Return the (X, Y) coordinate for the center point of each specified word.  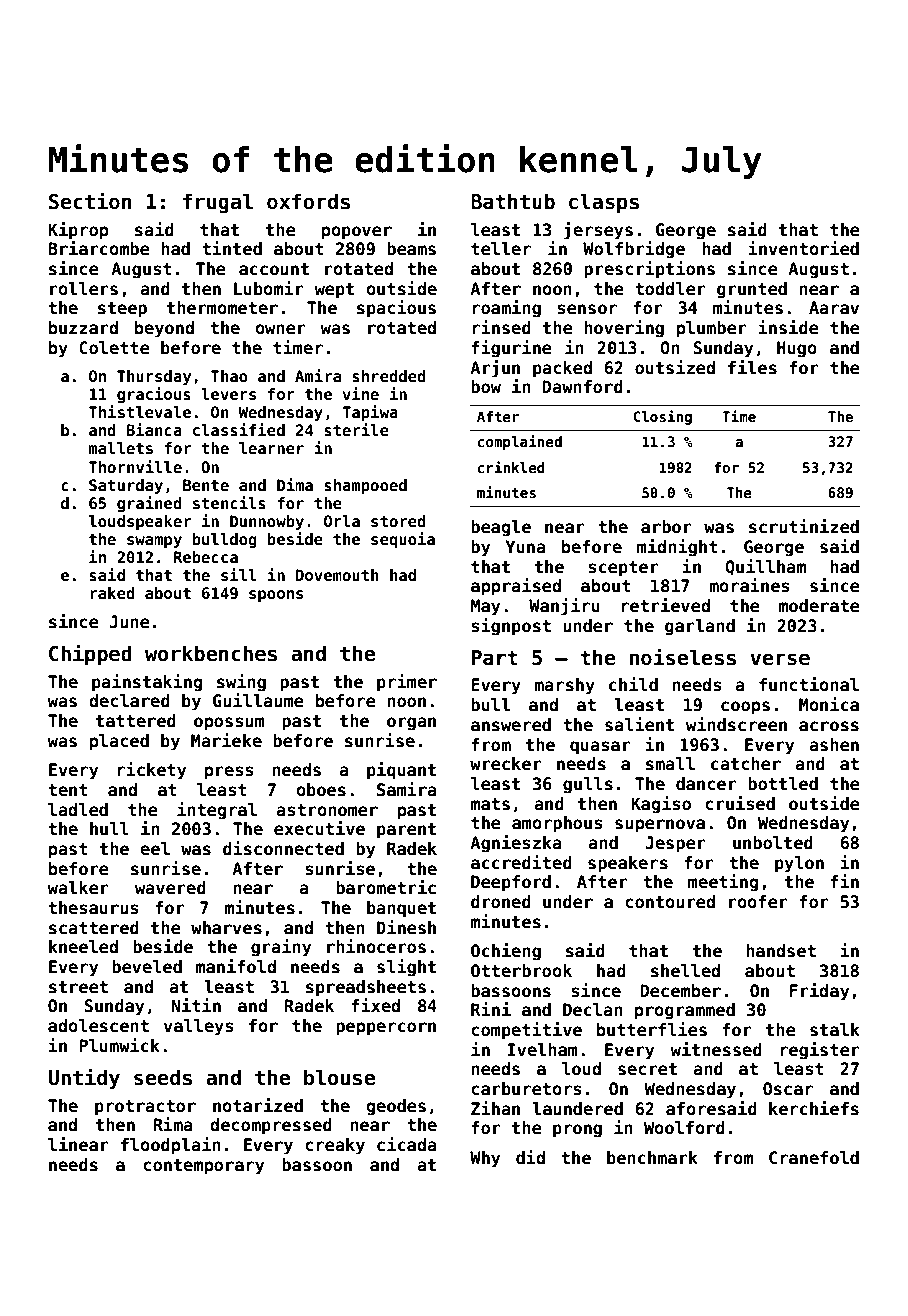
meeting (723, 883)
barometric (386, 887)
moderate (819, 606)
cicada (407, 1144)
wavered (170, 888)
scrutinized (804, 526)
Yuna (525, 547)
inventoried (804, 248)
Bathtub (513, 201)
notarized (258, 1105)
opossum (229, 724)
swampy (154, 542)
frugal (218, 203)
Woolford (684, 1128)
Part (495, 658)
